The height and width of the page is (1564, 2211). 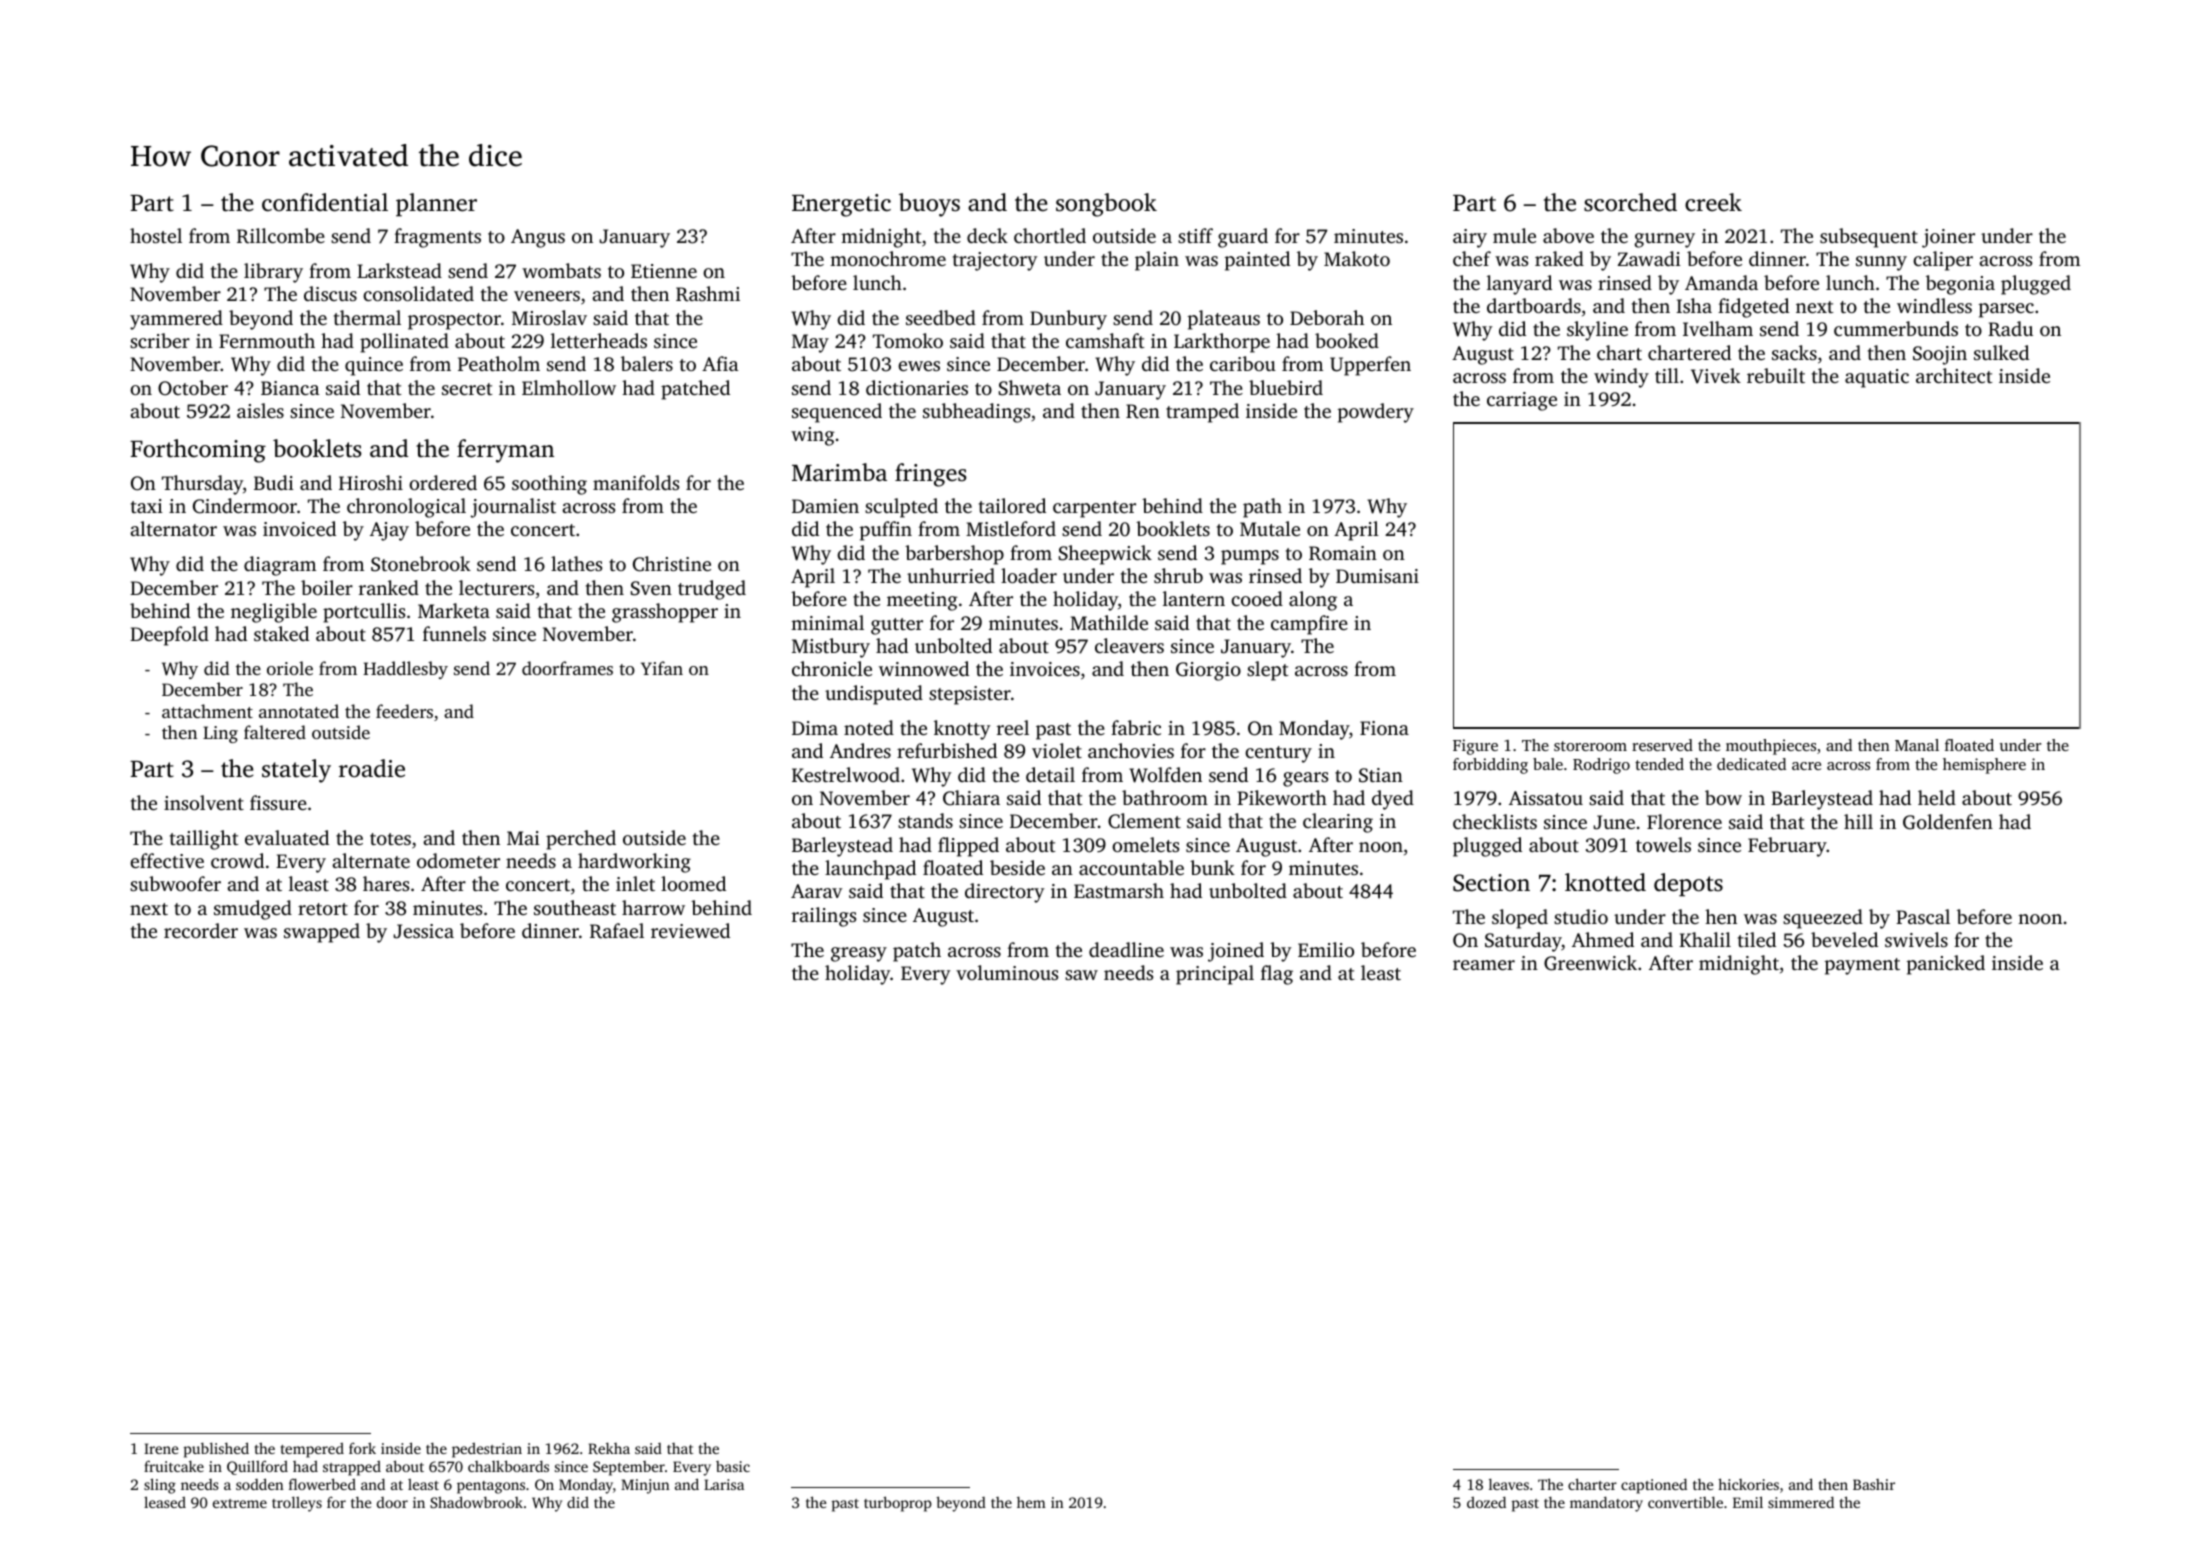 What do you see at coordinates (176, 320) in the page?
I see `yammered` at bounding box center [176, 320].
